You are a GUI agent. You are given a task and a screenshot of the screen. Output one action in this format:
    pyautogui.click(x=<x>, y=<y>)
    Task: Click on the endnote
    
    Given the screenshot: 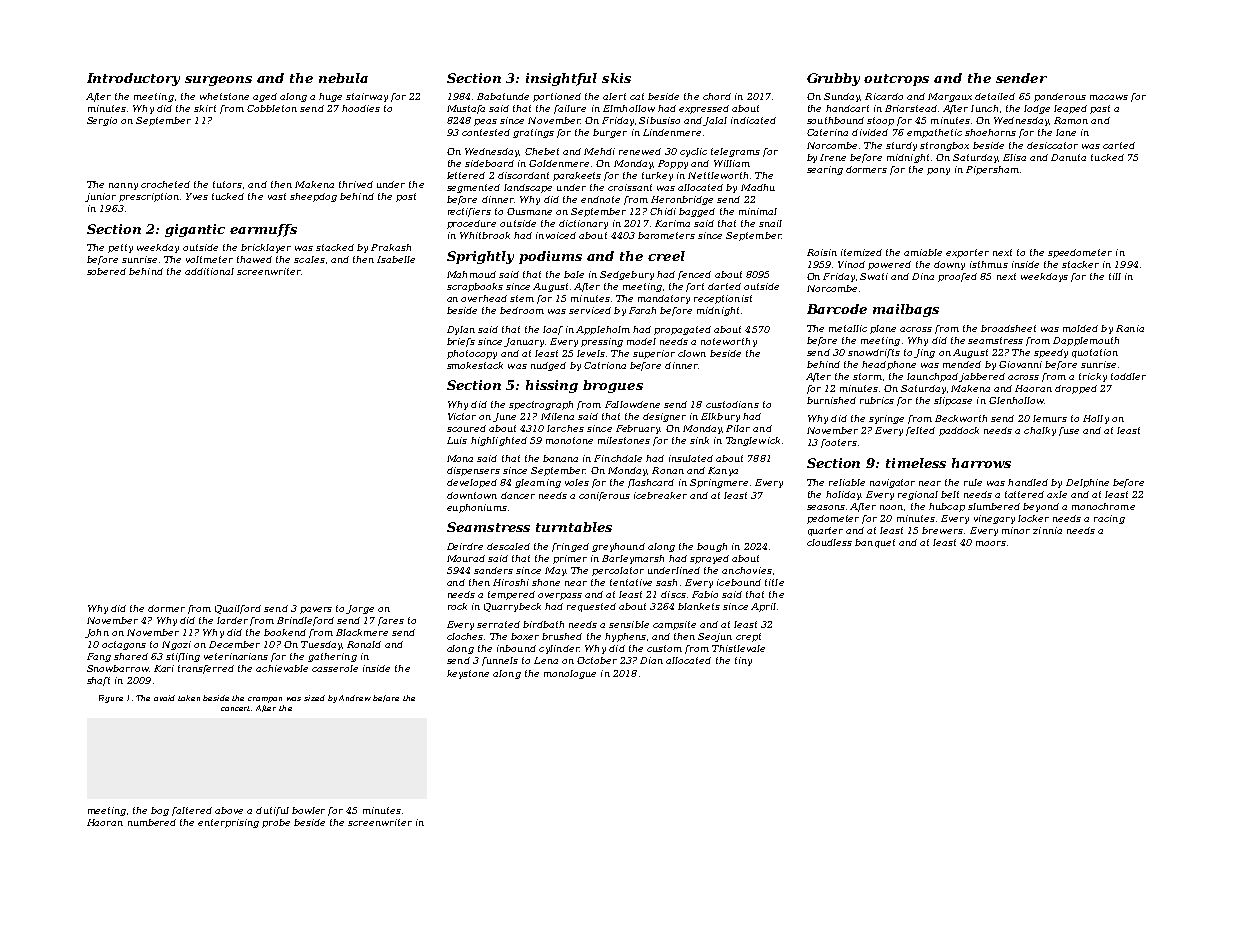 What is the action you would take?
    pyautogui.click(x=600, y=199)
